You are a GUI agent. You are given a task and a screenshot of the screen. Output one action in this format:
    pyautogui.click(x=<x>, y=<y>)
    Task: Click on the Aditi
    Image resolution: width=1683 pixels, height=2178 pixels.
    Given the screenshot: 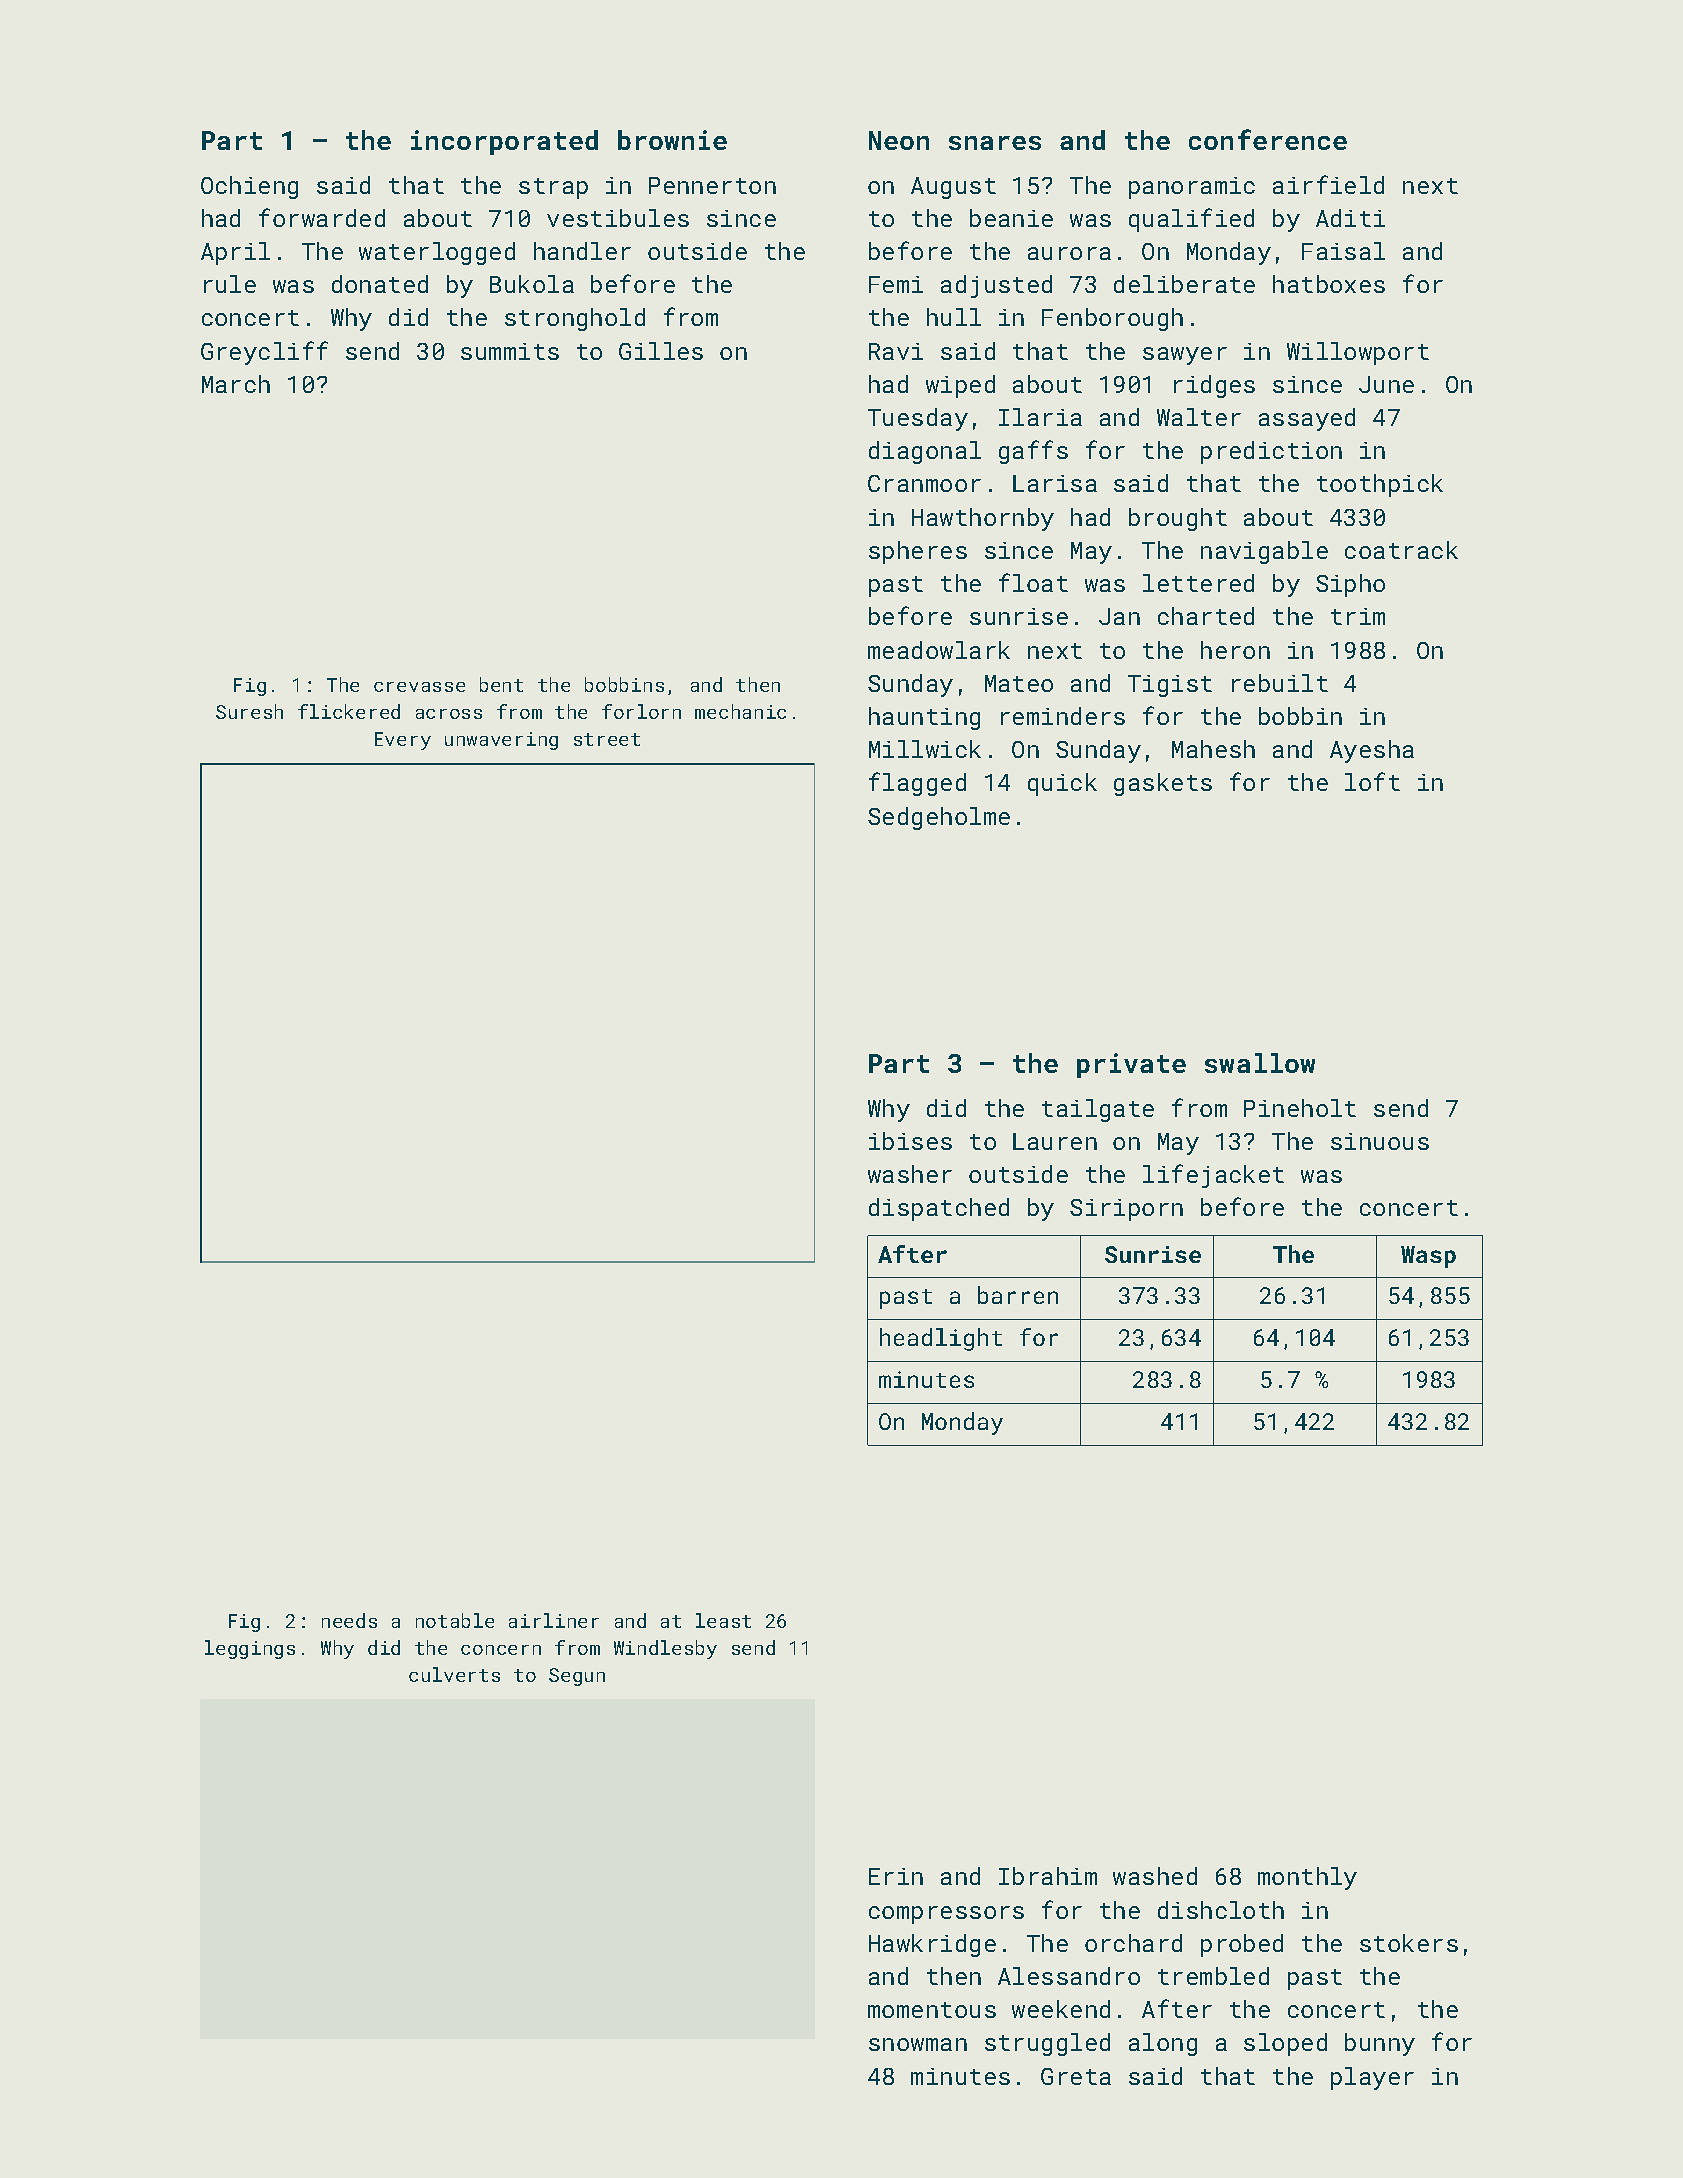 What is the action you would take?
    pyautogui.click(x=1350, y=218)
